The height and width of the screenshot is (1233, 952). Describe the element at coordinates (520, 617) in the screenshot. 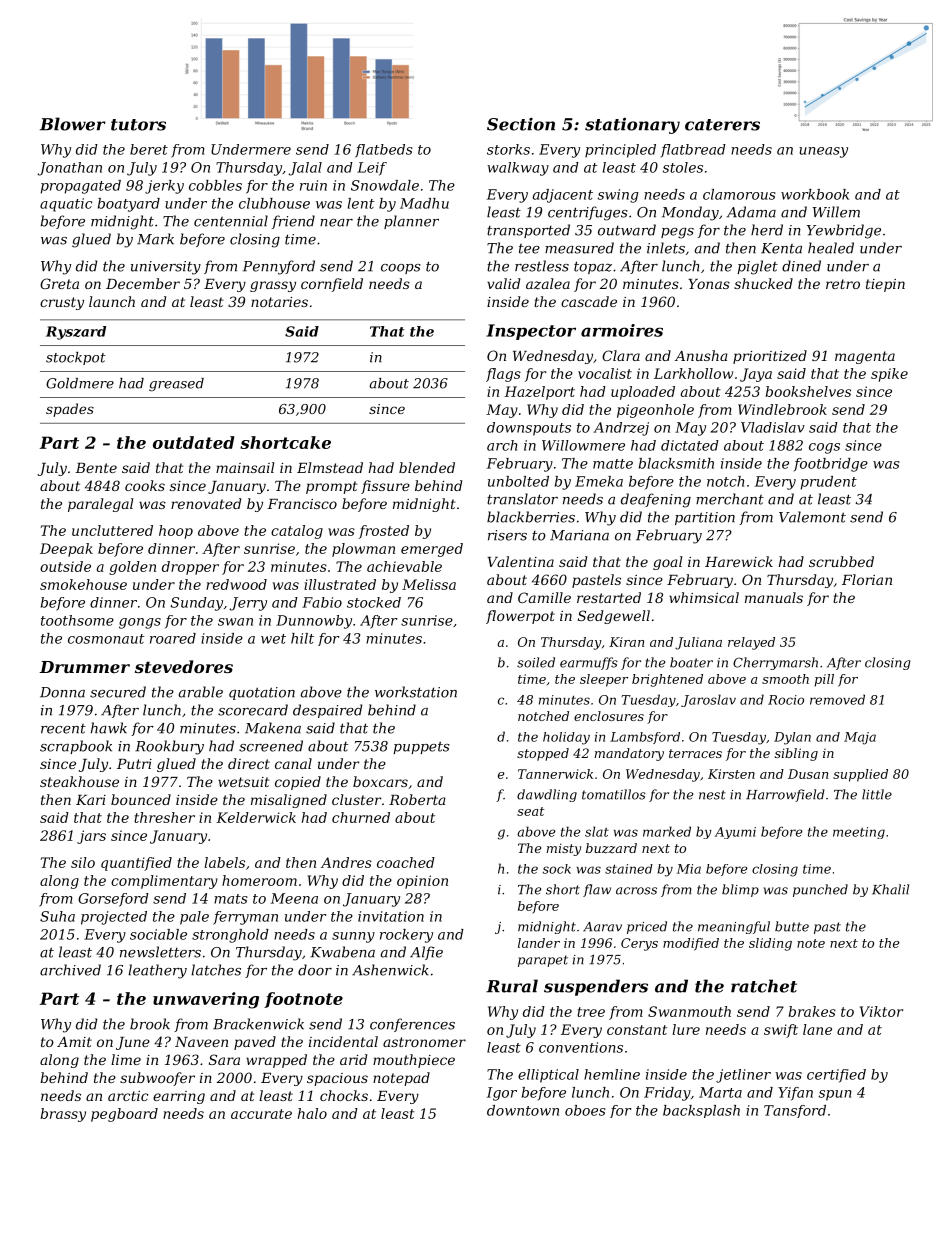

I see `flowerpot` at that location.
